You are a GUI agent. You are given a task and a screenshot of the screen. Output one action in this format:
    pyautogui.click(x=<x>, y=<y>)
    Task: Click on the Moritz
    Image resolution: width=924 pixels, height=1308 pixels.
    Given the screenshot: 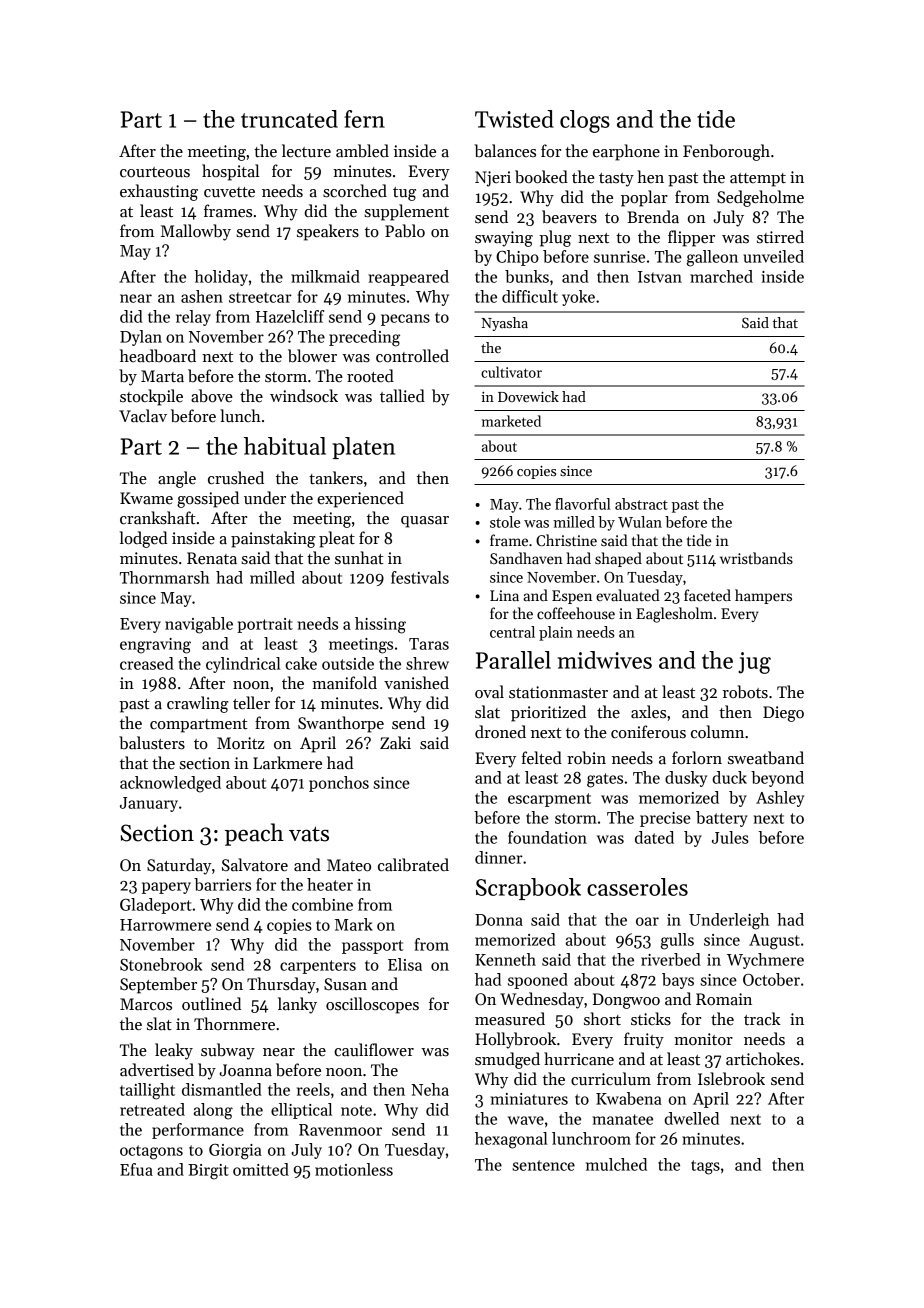 What is the action you would take?
    pyautogui.click(x=240, y=743)
